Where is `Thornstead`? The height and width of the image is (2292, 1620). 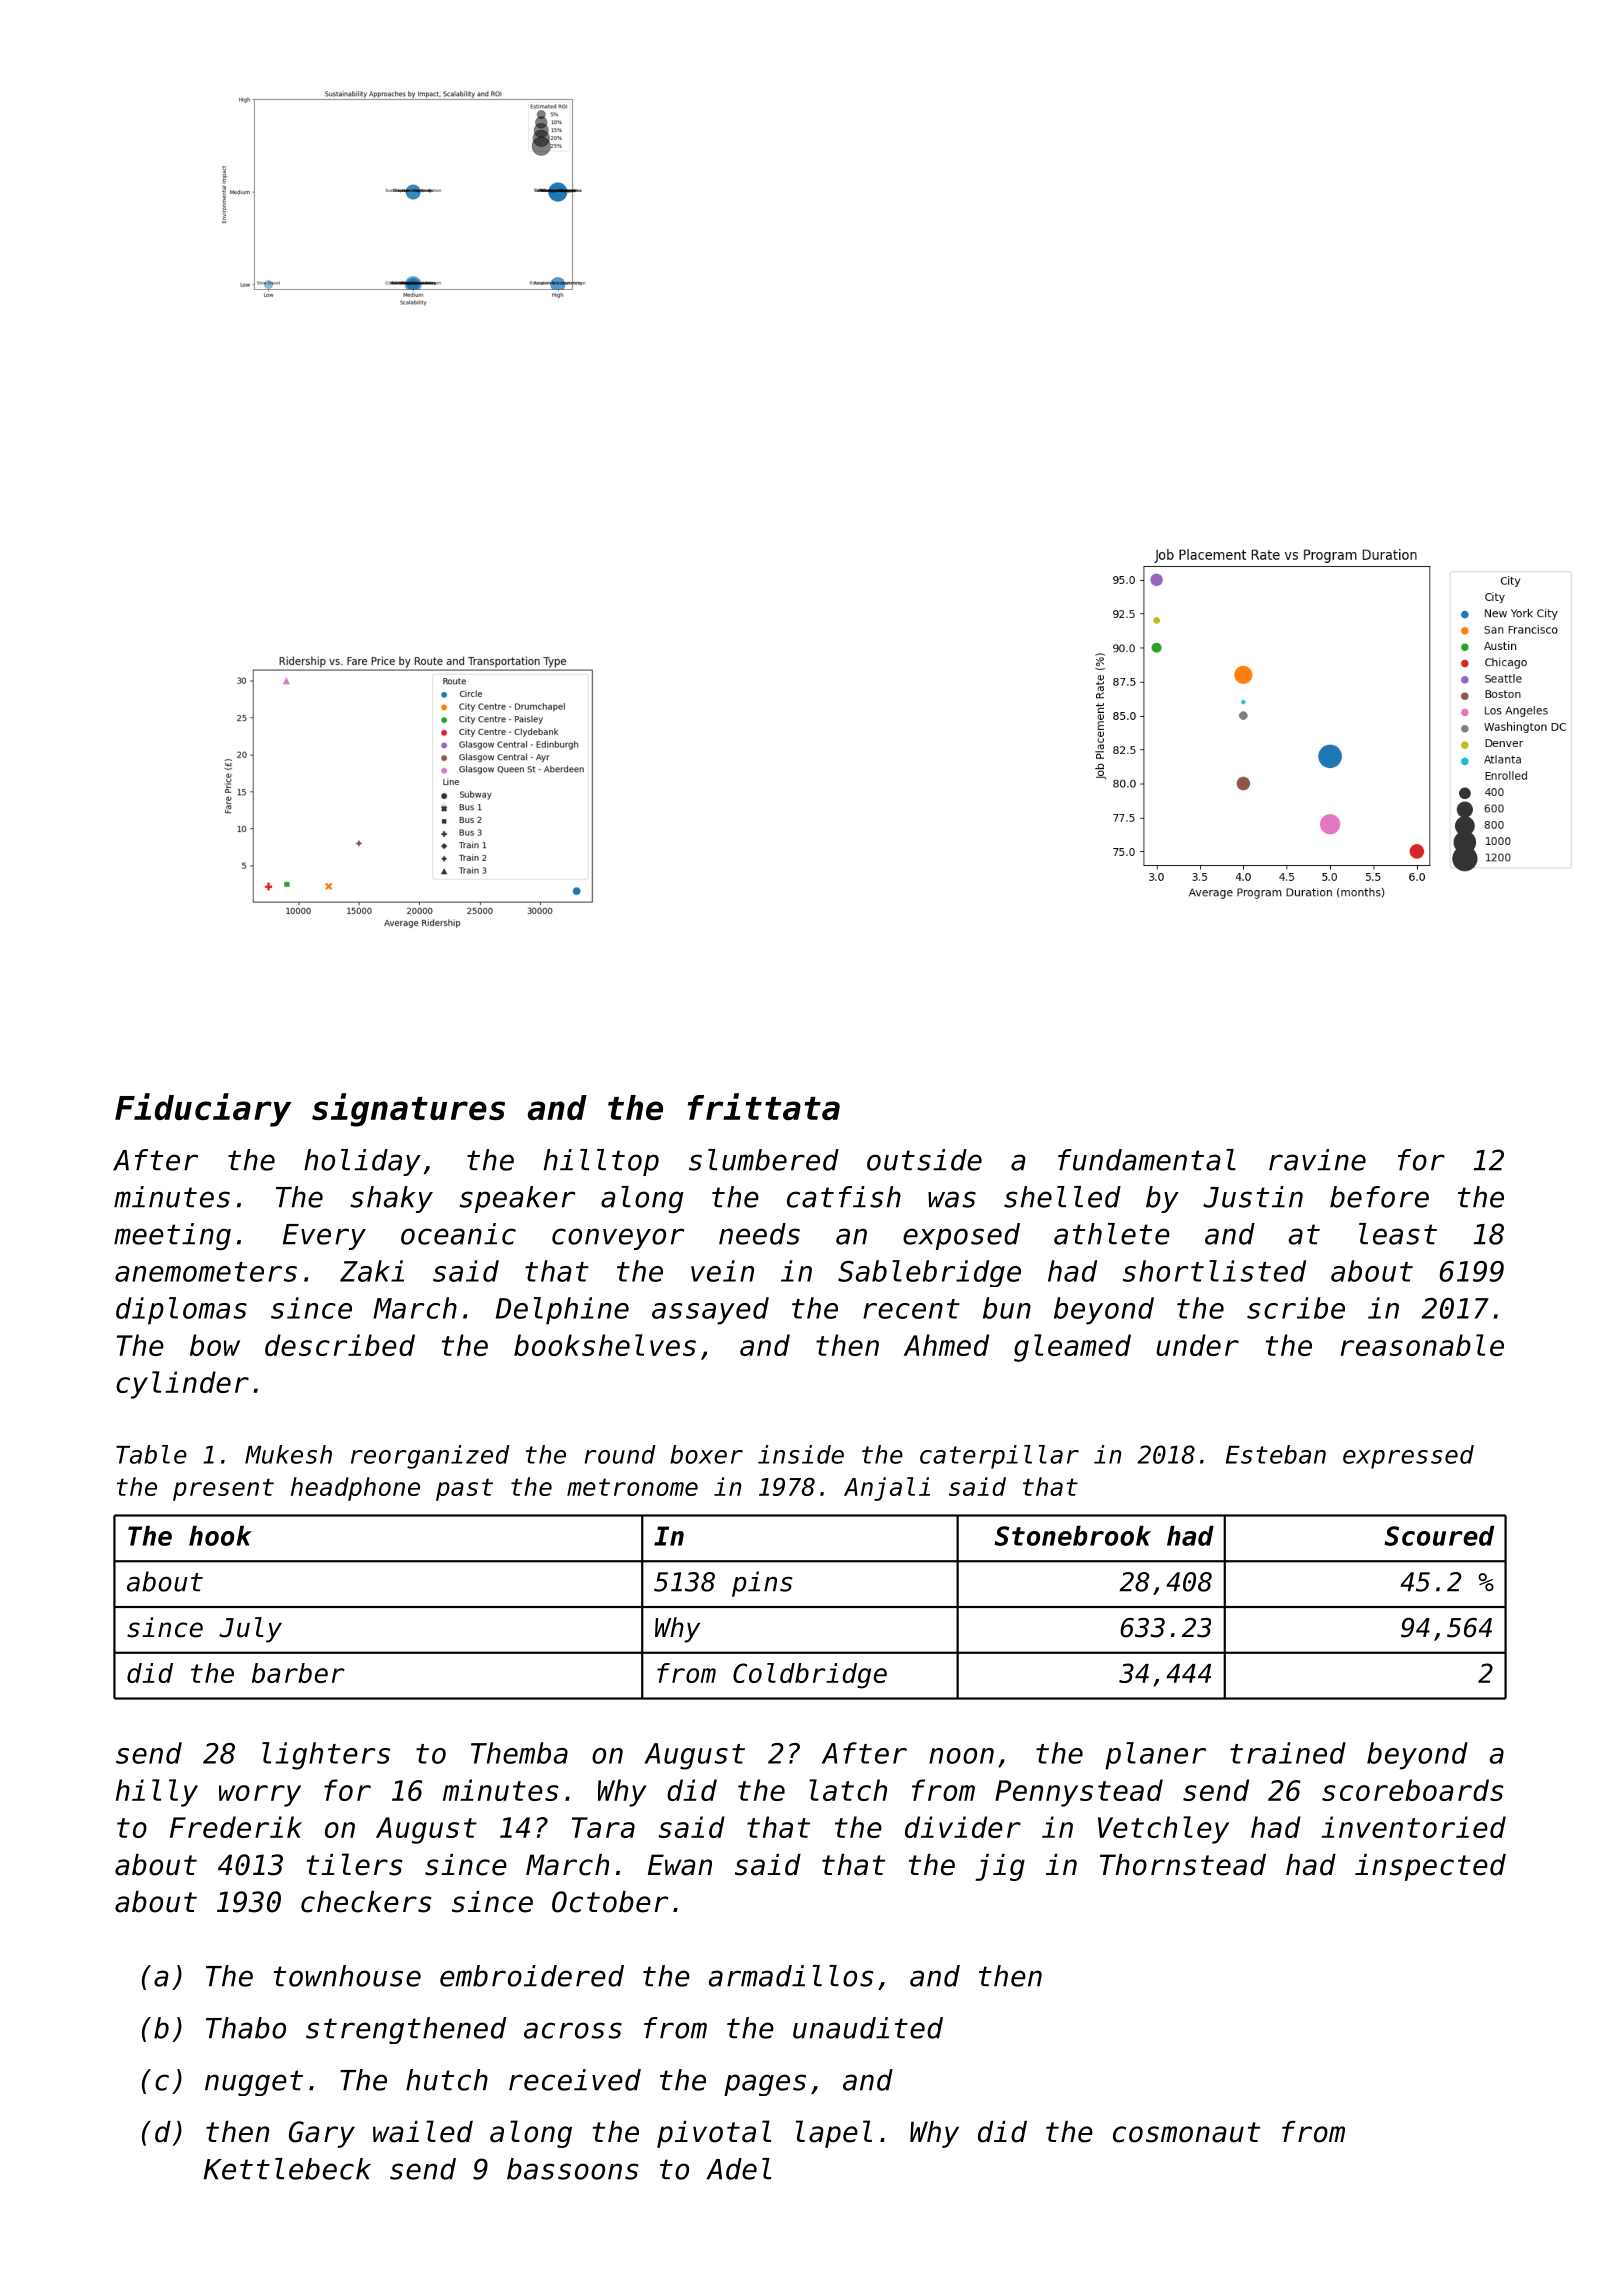 Thornstead is located at coordinates (1183, 1865).
